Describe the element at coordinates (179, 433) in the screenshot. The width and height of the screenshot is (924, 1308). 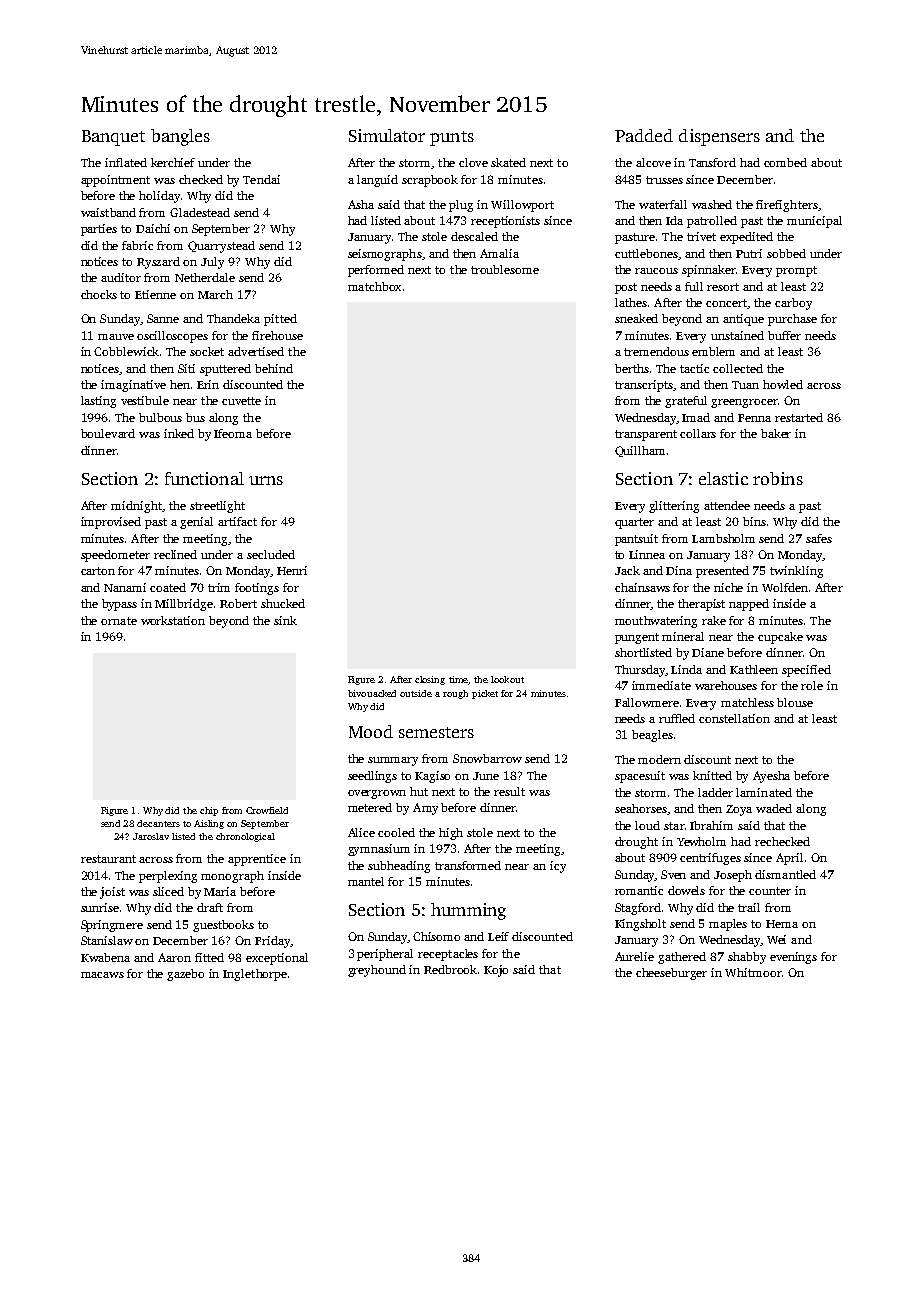
I see `inked` at that location.
